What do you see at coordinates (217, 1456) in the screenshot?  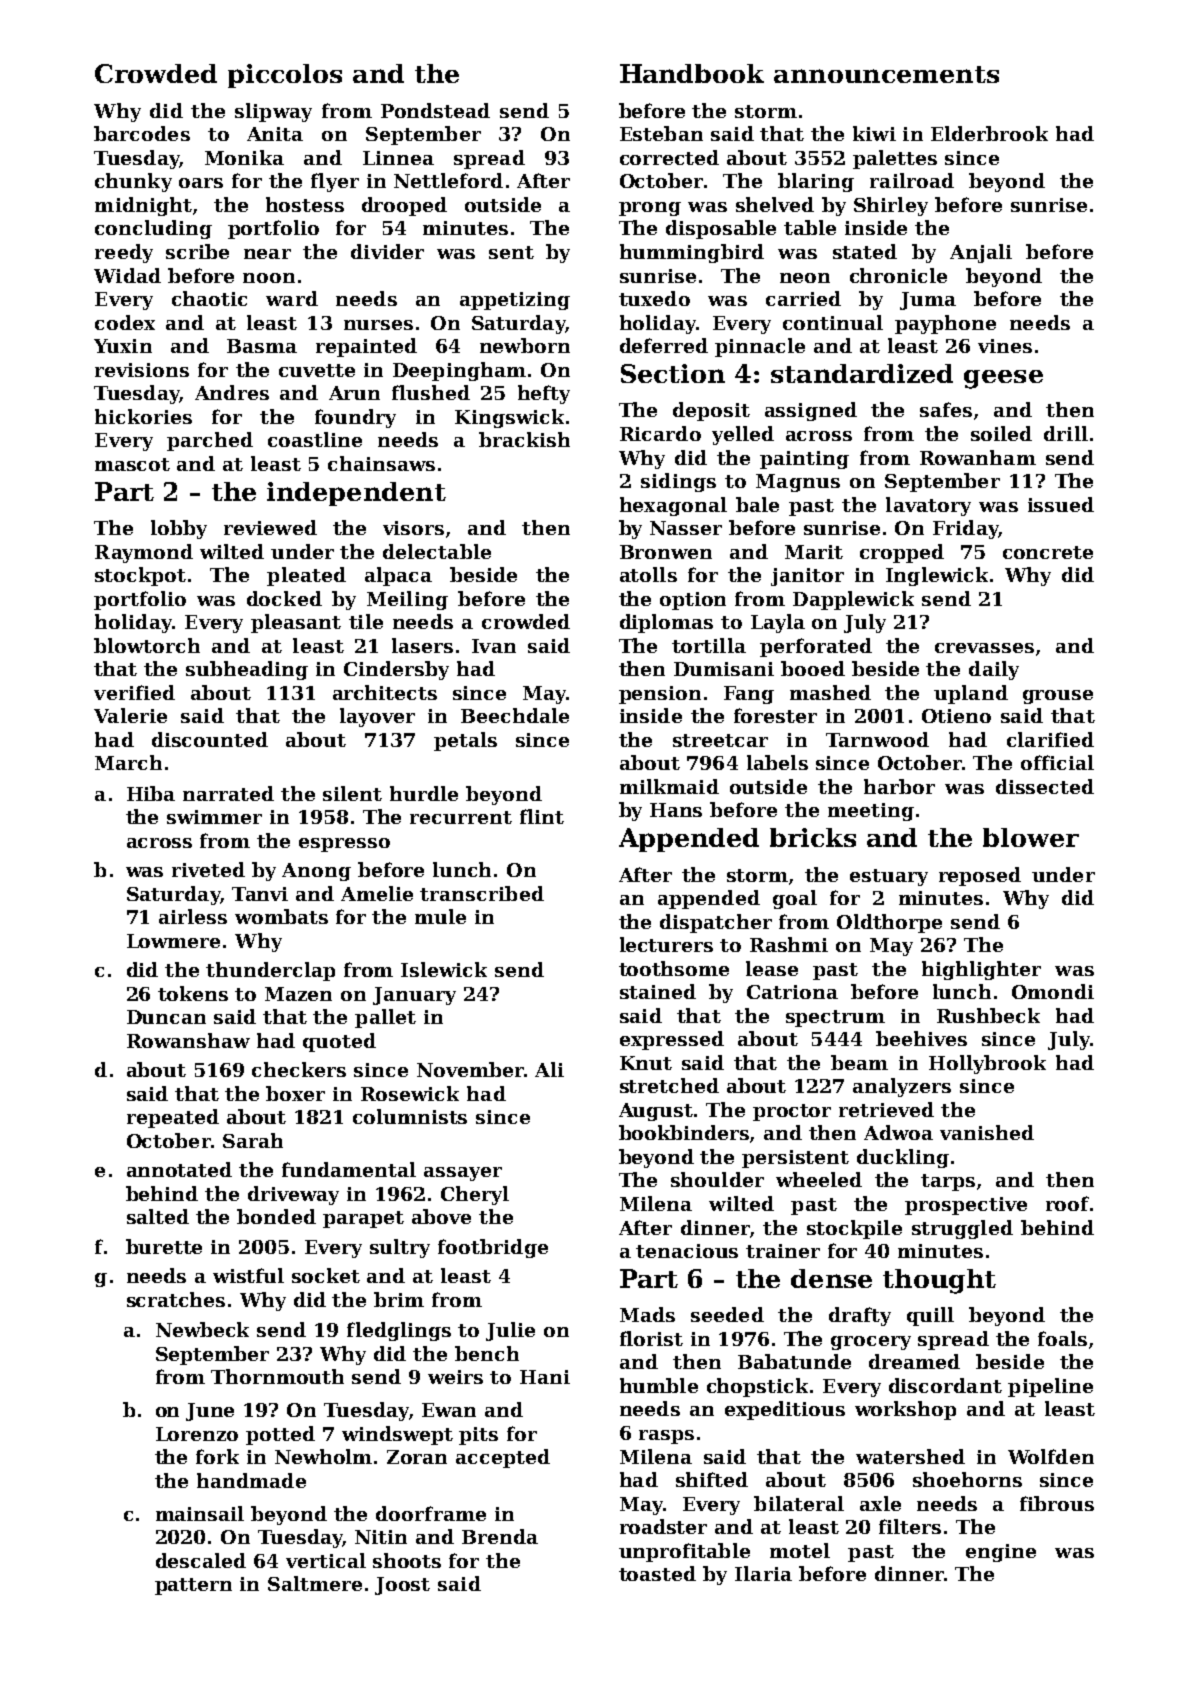 I see `fork` at bounding box center [217, 1456].
